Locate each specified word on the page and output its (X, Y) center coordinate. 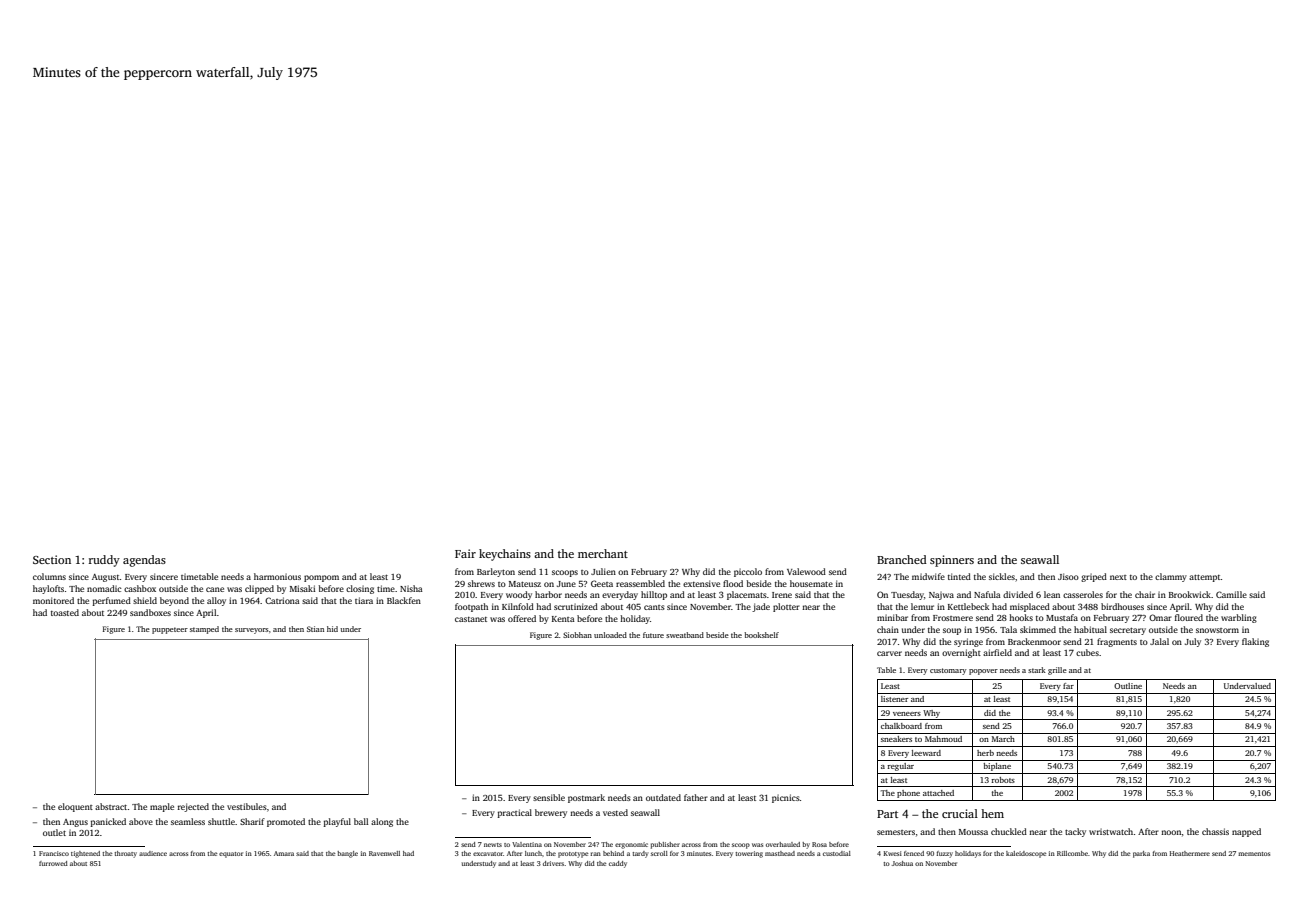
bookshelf (761, 635)
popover (983, 672)
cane (215, 589)
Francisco (54, 853)
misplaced (1030, 607)
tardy (641, 854)
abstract (111, 806)
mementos (1254, 854)
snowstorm (1217, 630)
